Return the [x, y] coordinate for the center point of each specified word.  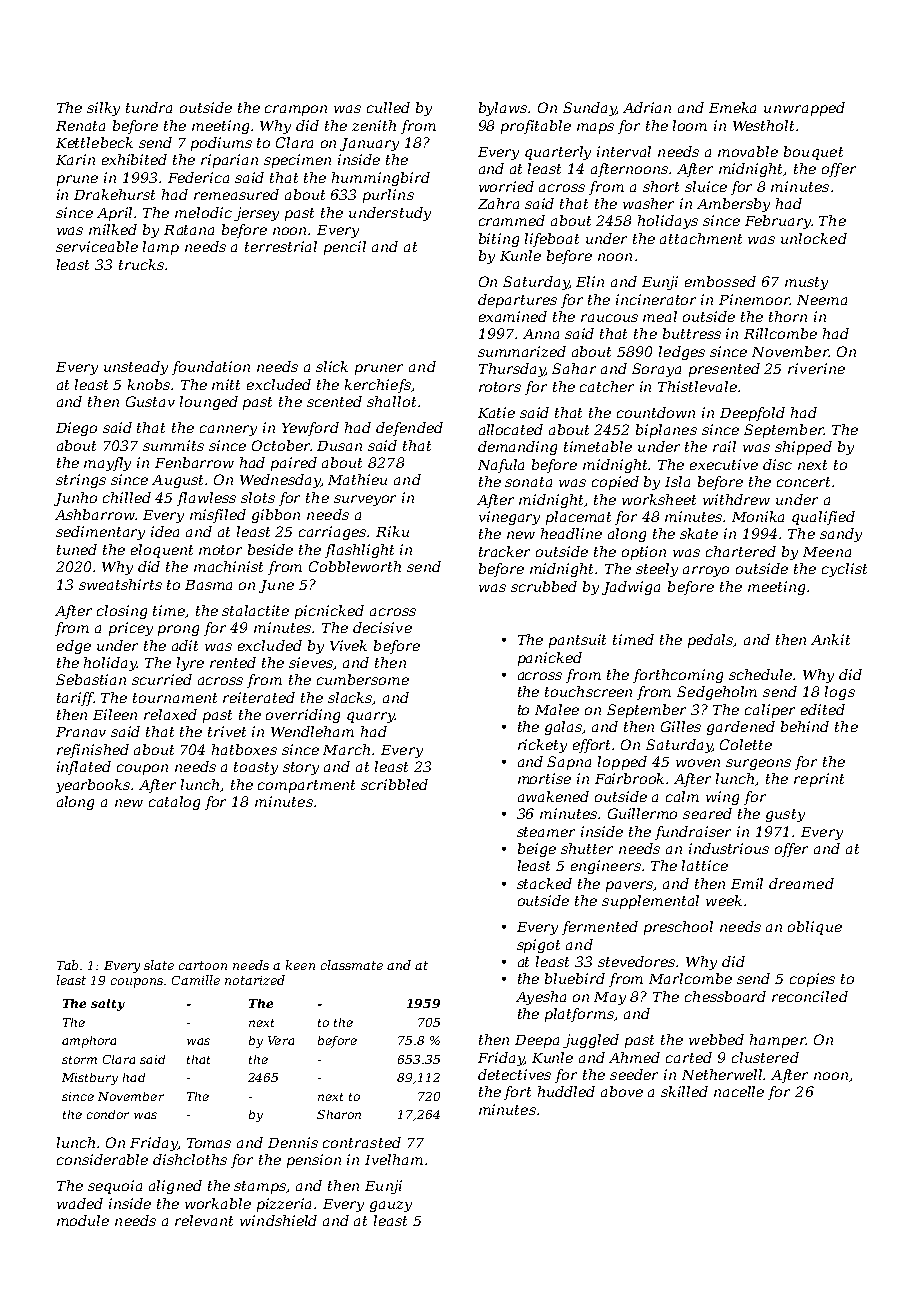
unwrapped [804, 109]
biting [499, 240]
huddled [566, 1091]
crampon [296, 110]
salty [108, 1005]
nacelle [739, 1091]
